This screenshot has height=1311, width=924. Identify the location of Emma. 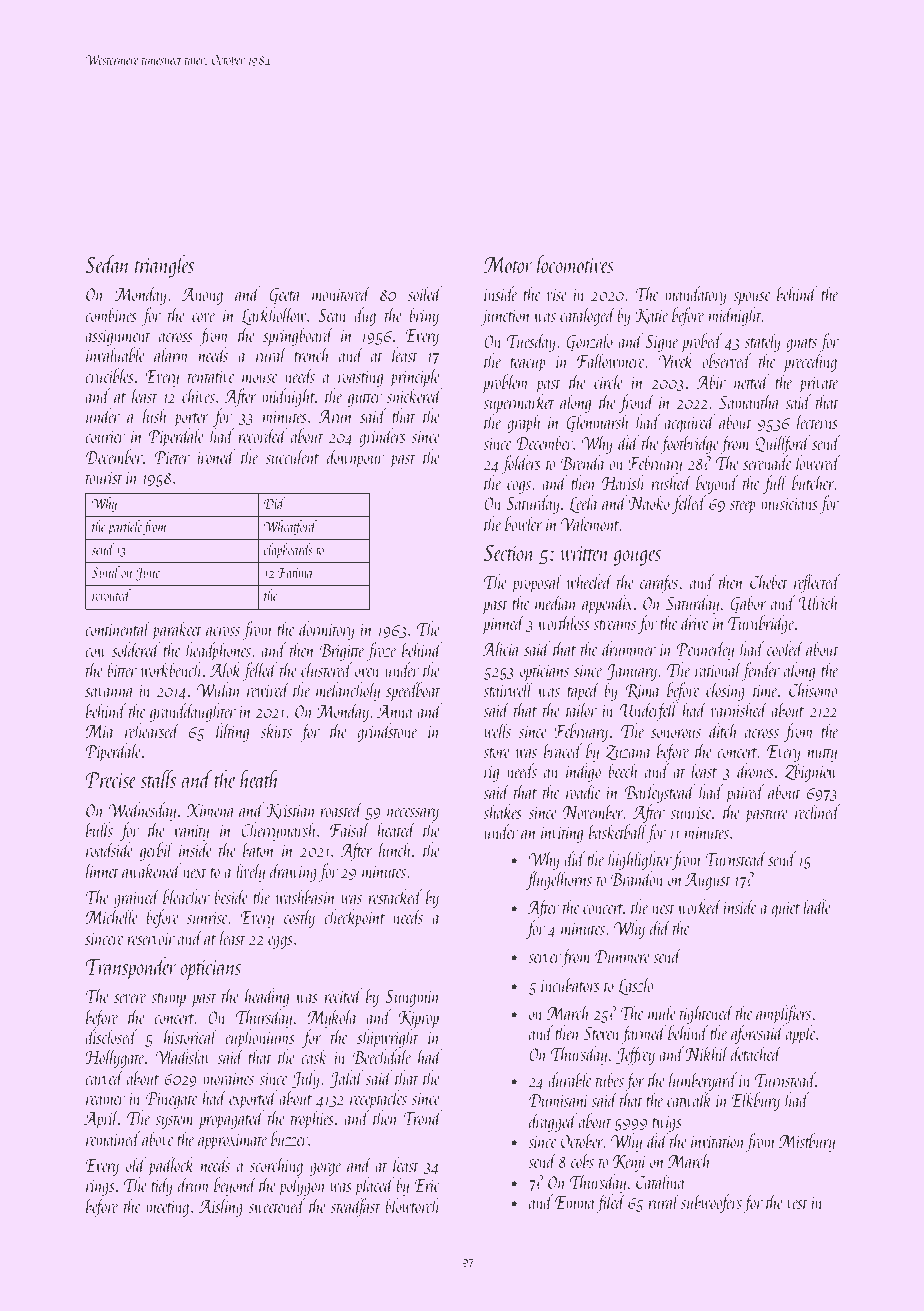
(575, 1202).
